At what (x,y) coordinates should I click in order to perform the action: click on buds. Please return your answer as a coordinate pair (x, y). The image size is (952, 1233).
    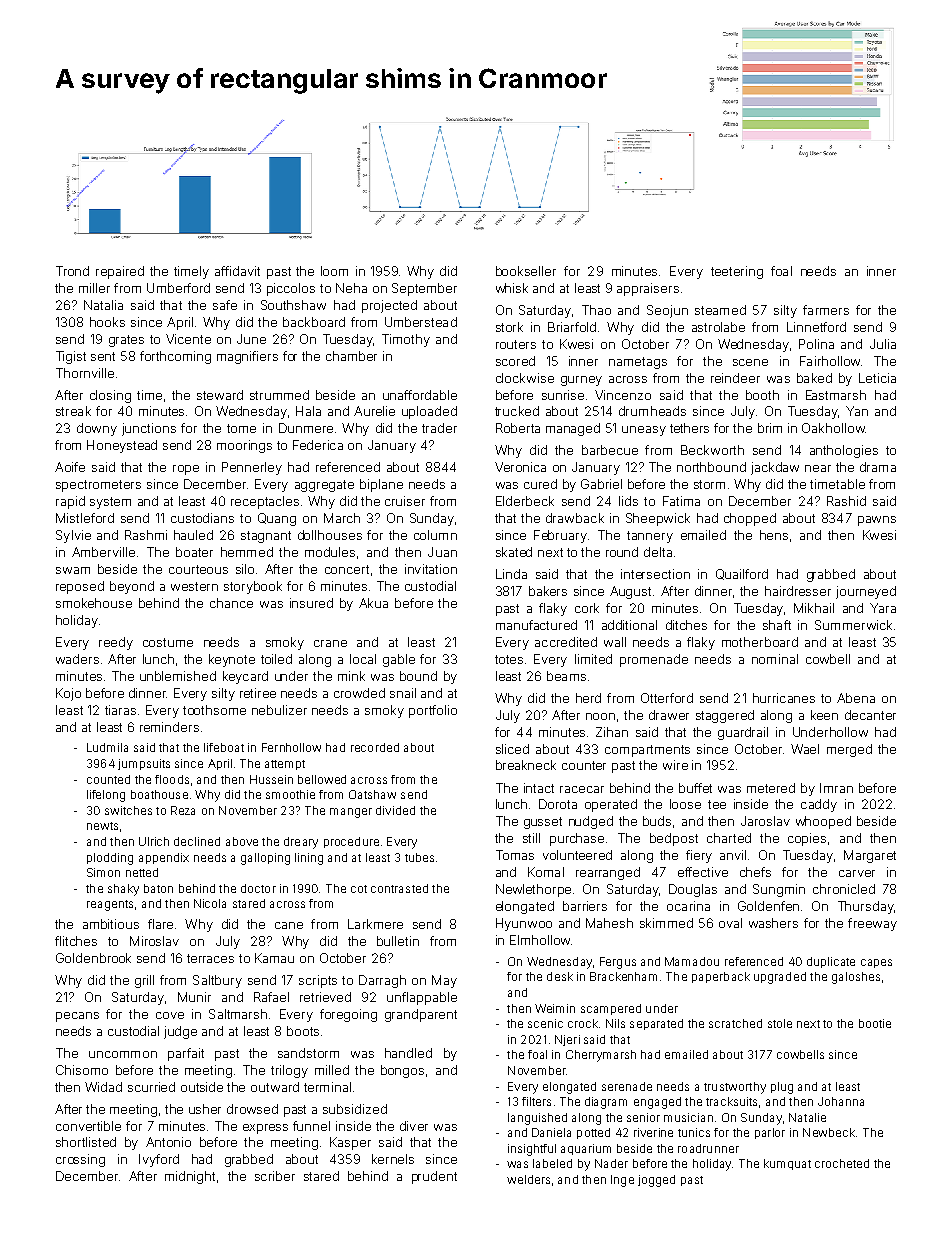
    Looking at the image, I should click on (657, 821).
